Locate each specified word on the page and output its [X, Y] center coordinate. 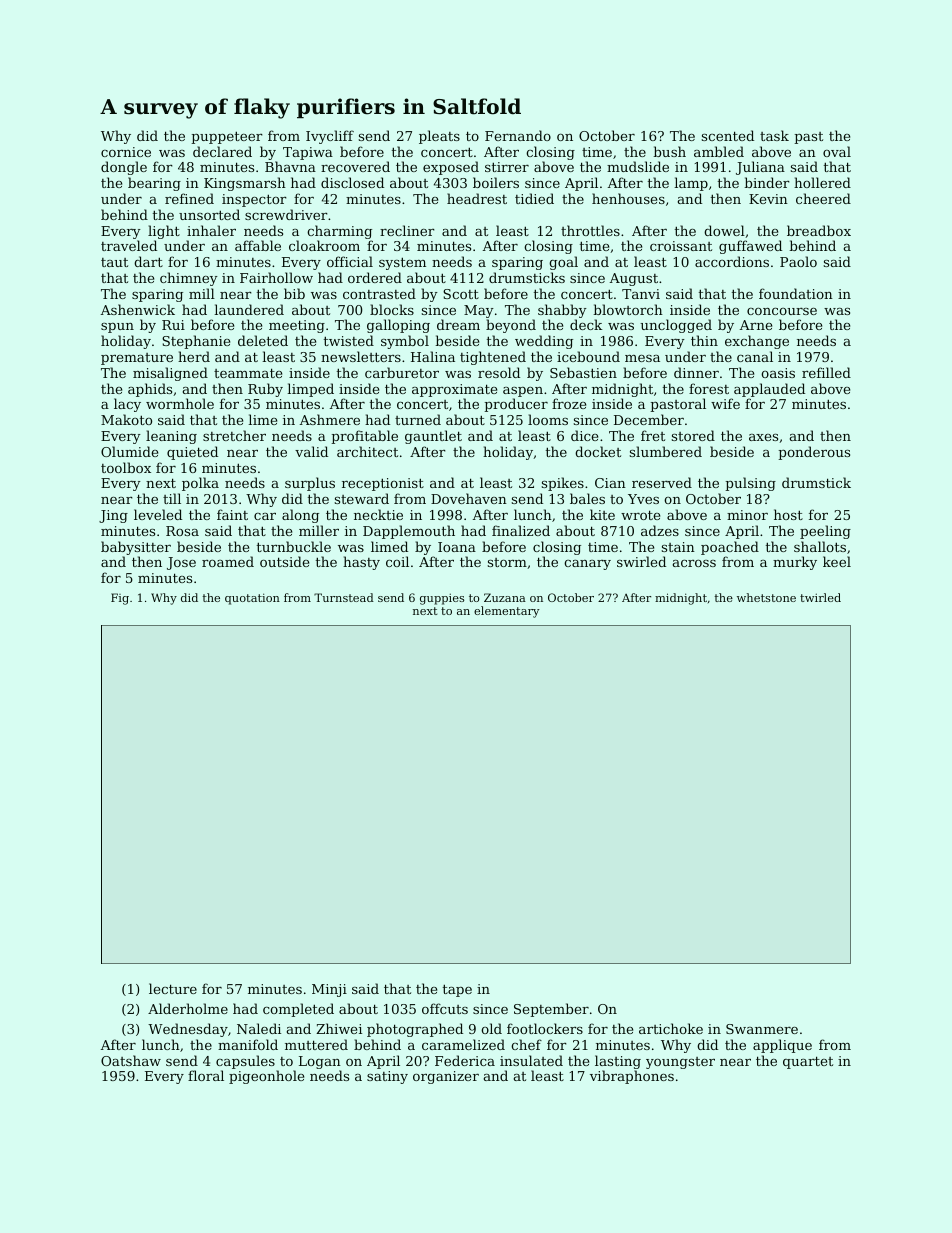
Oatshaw [131, 1060]
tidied [534, 198]
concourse [782, 311]
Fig [120, 599]
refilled [826, 372]
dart [148, 261]
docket [598, 451]
